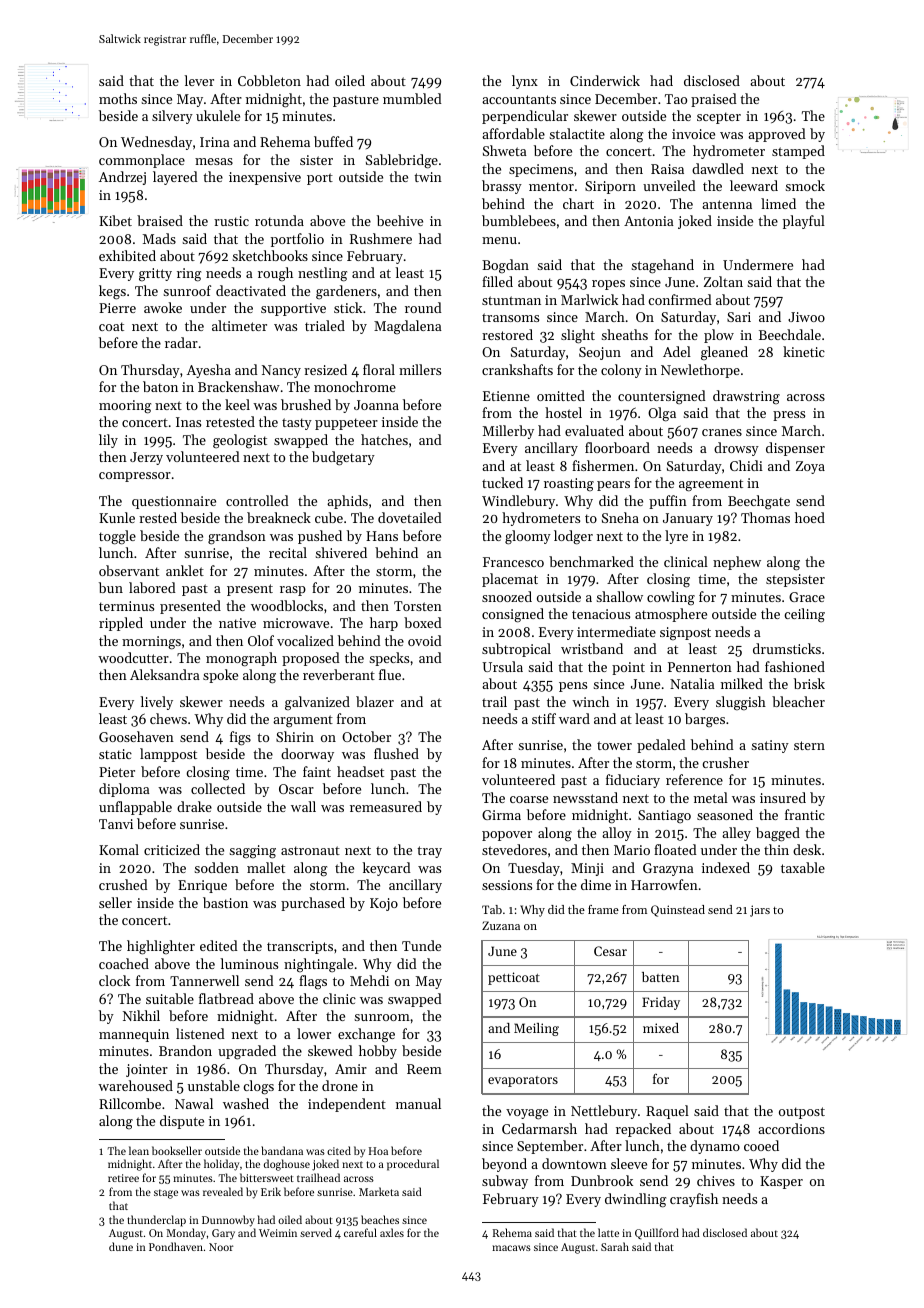 The height and width of the screenshot is (1308, 924). I want to click on signpost, so click(685, 633).
